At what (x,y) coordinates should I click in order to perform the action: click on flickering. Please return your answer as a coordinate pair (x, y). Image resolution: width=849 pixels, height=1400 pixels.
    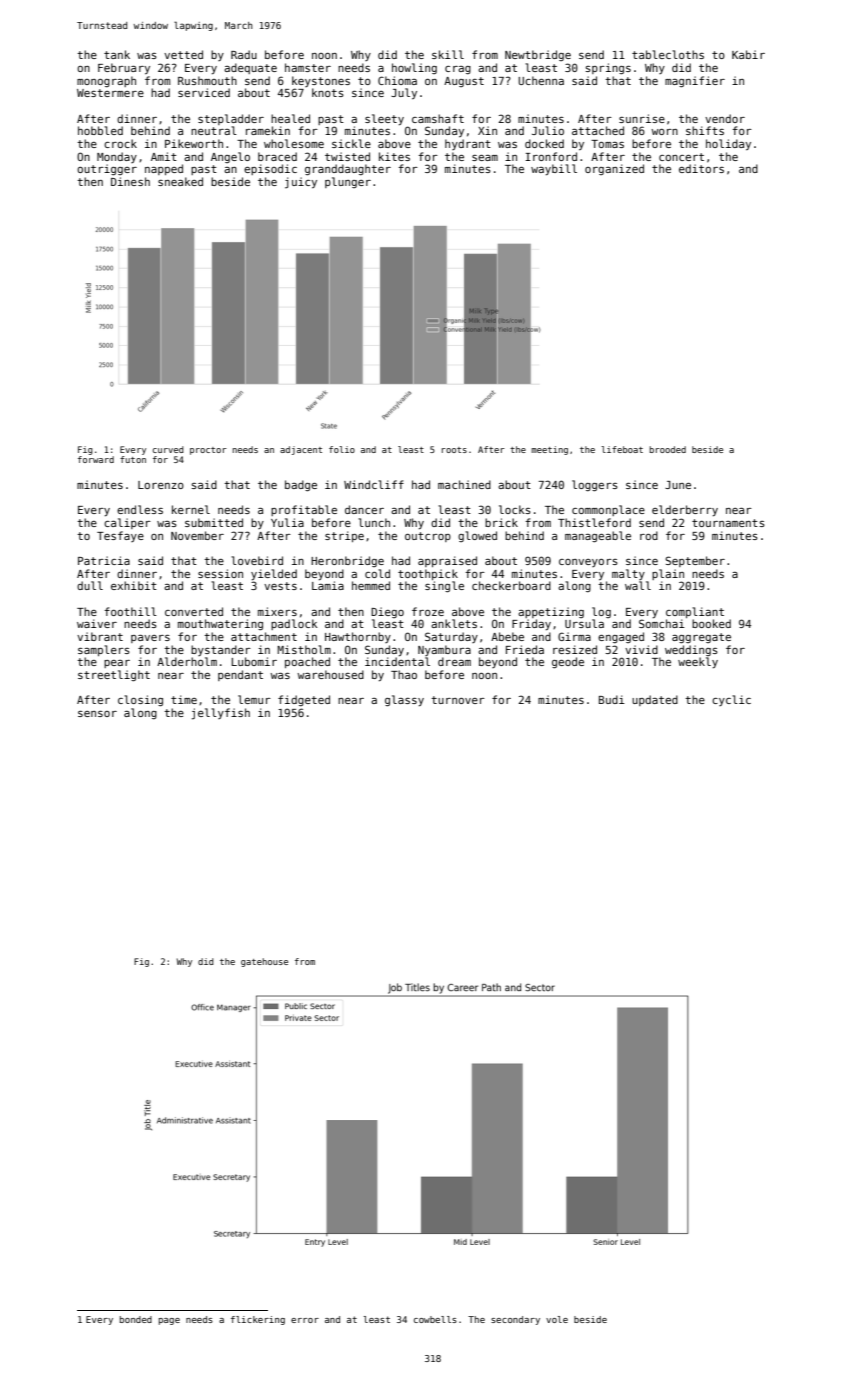
    Looking at the image, I should click on (258, 1320).
